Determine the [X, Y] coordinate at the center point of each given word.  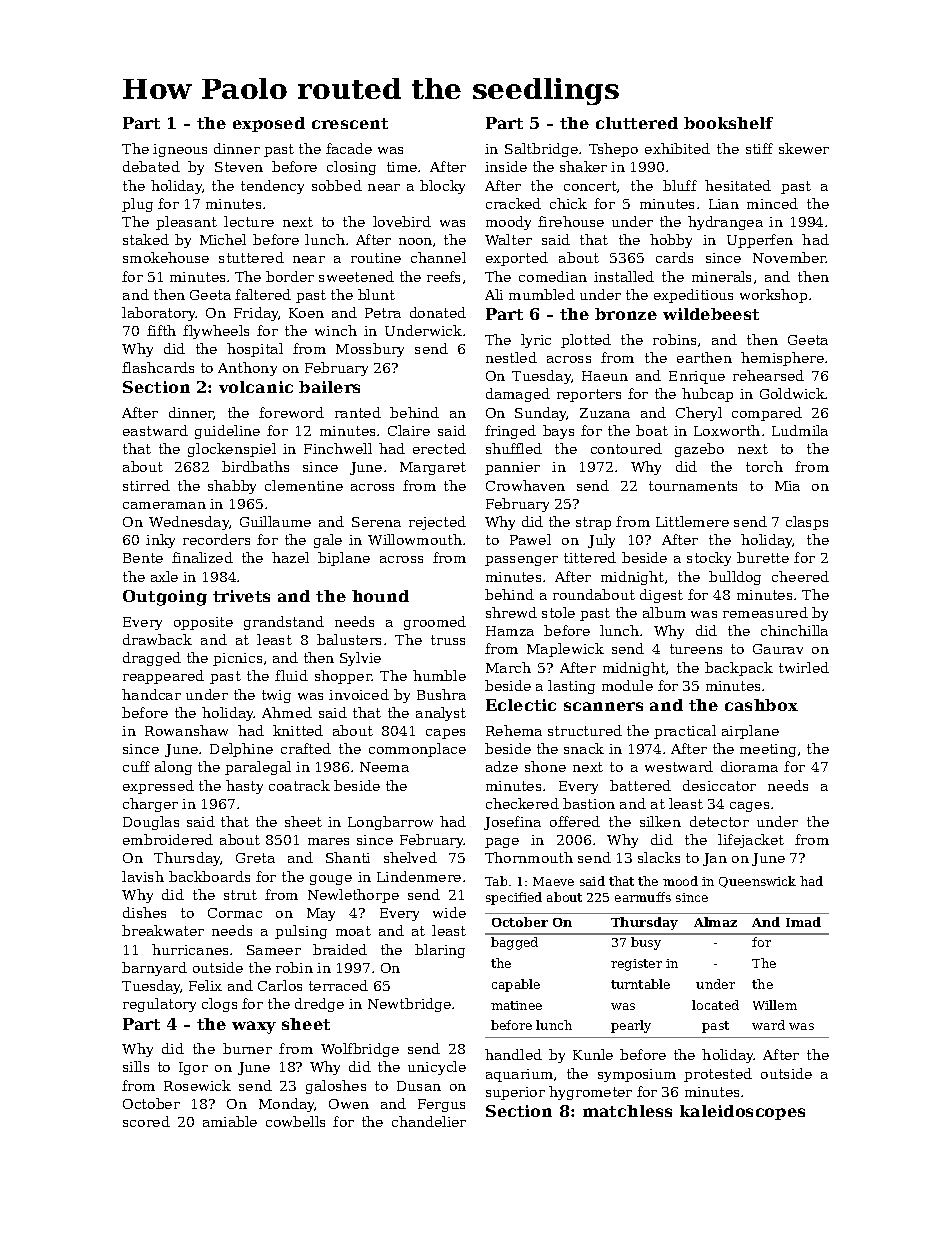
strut [240, 895]
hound [380, 596]
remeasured [765, 612]
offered [575, 821]
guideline [227, 432]
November [789, 257]
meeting [768, 750]
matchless [627, 1111]
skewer [804, 148]
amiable [230, 1121]
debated [151, 166]
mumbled [542, 294]
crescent [350, 123]
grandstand [284, 623]
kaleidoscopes [742, 1112]
